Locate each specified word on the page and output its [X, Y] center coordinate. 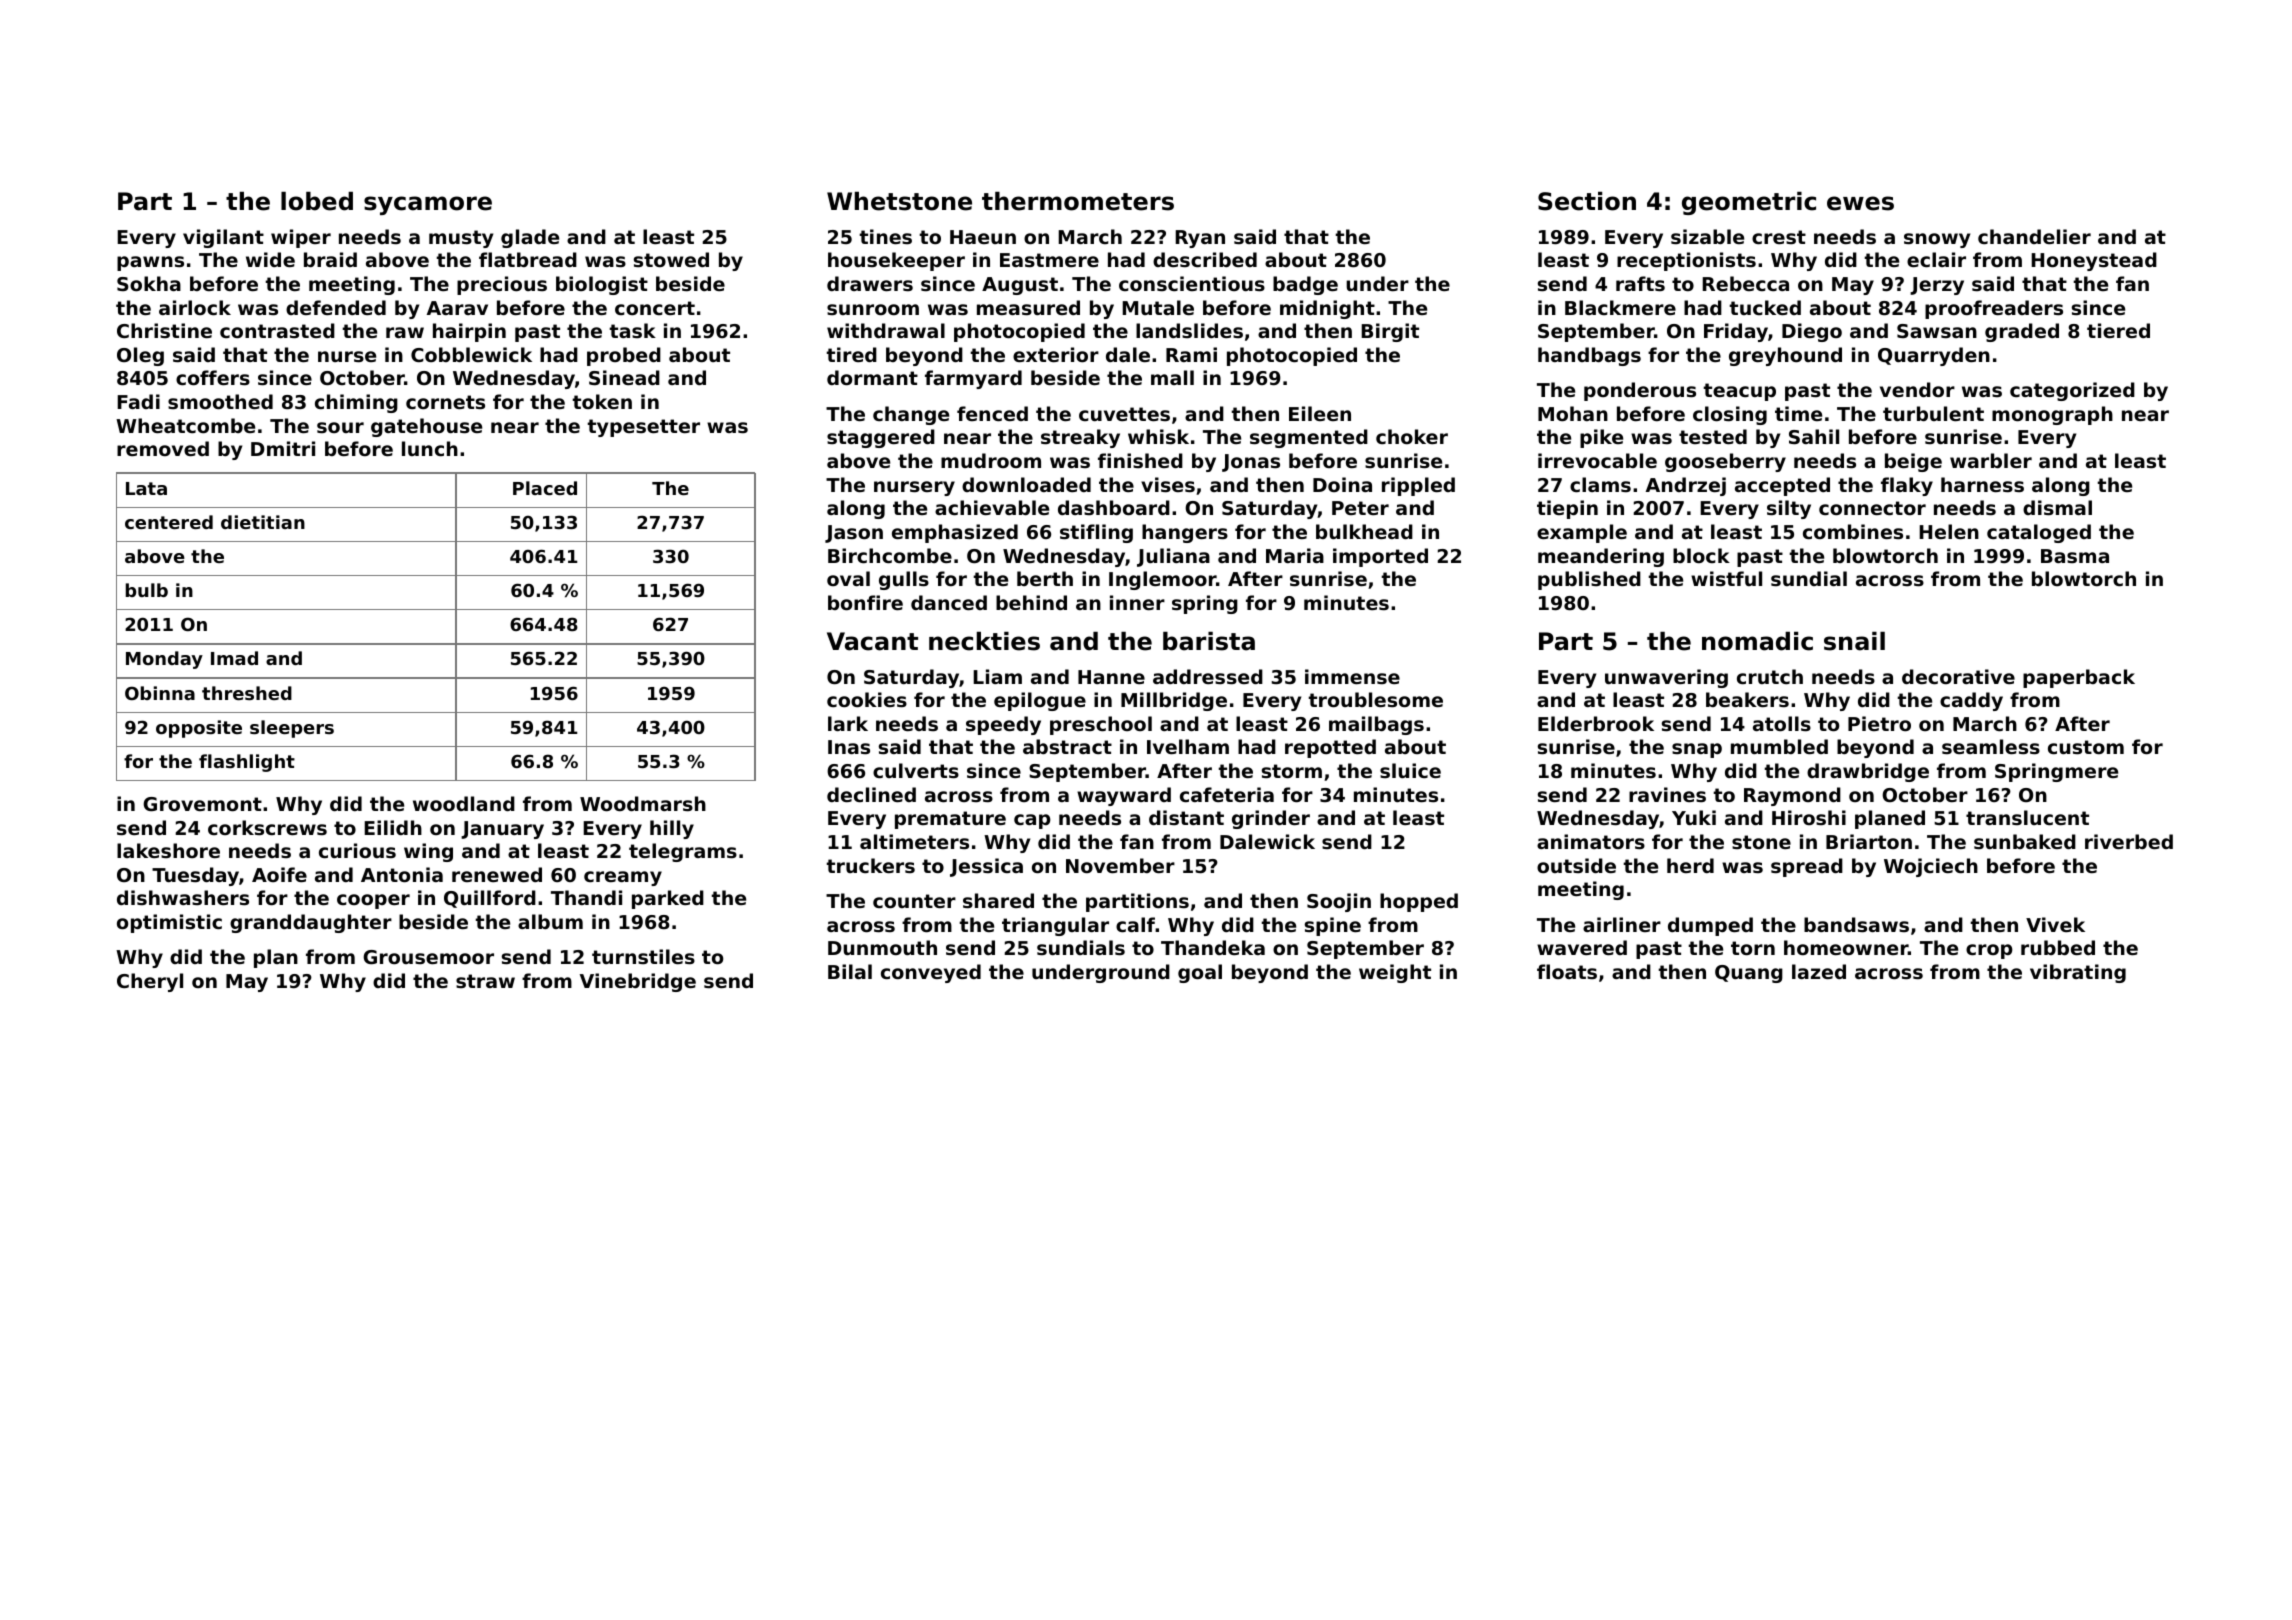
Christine [164, 330]
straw [485, 981]
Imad [234, 658]
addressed [1208, 677]
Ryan [1200, 239]
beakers [1747, 699]
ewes [1860, 203]
